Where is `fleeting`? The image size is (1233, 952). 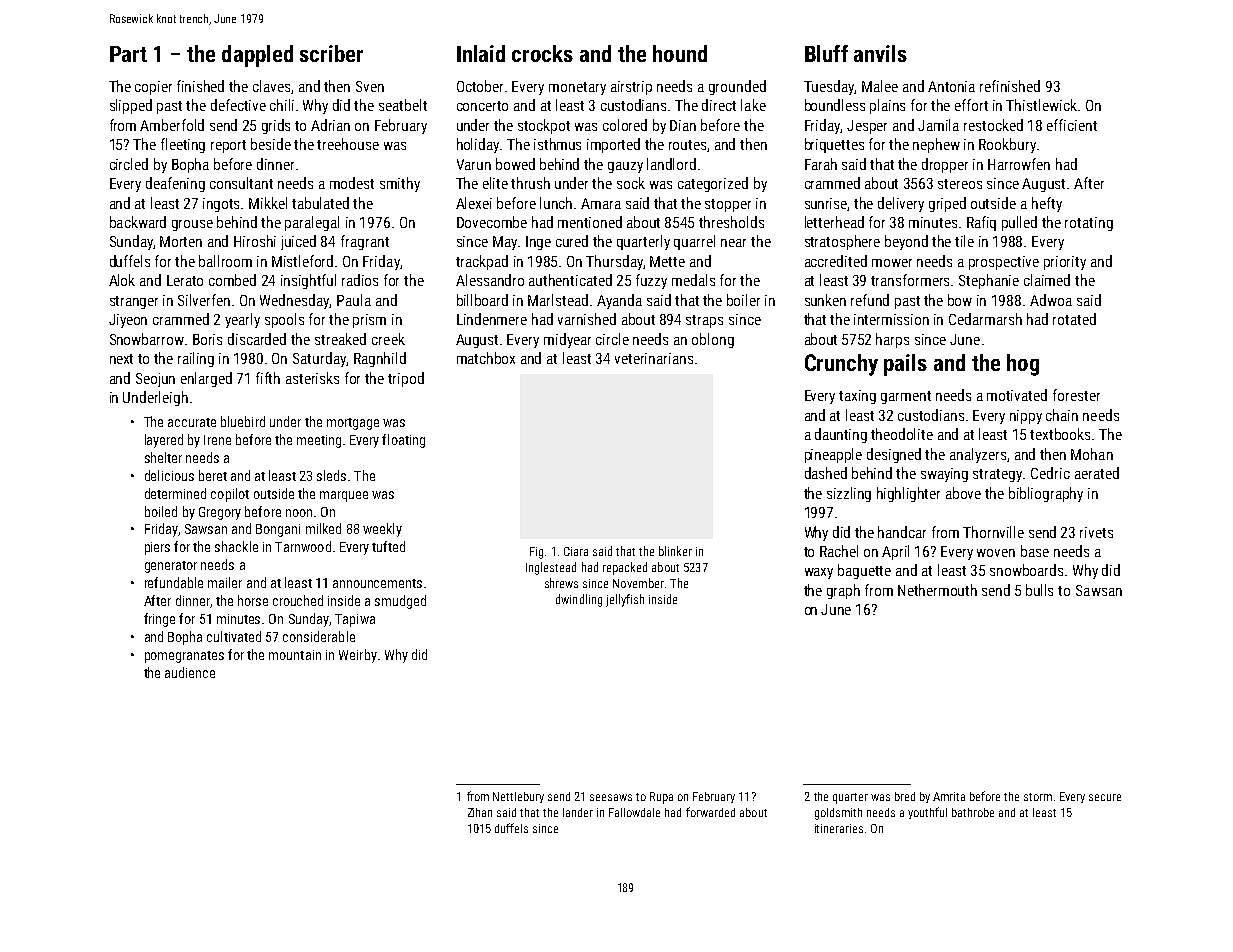
fleeting is located at coordinates (183, 145).
